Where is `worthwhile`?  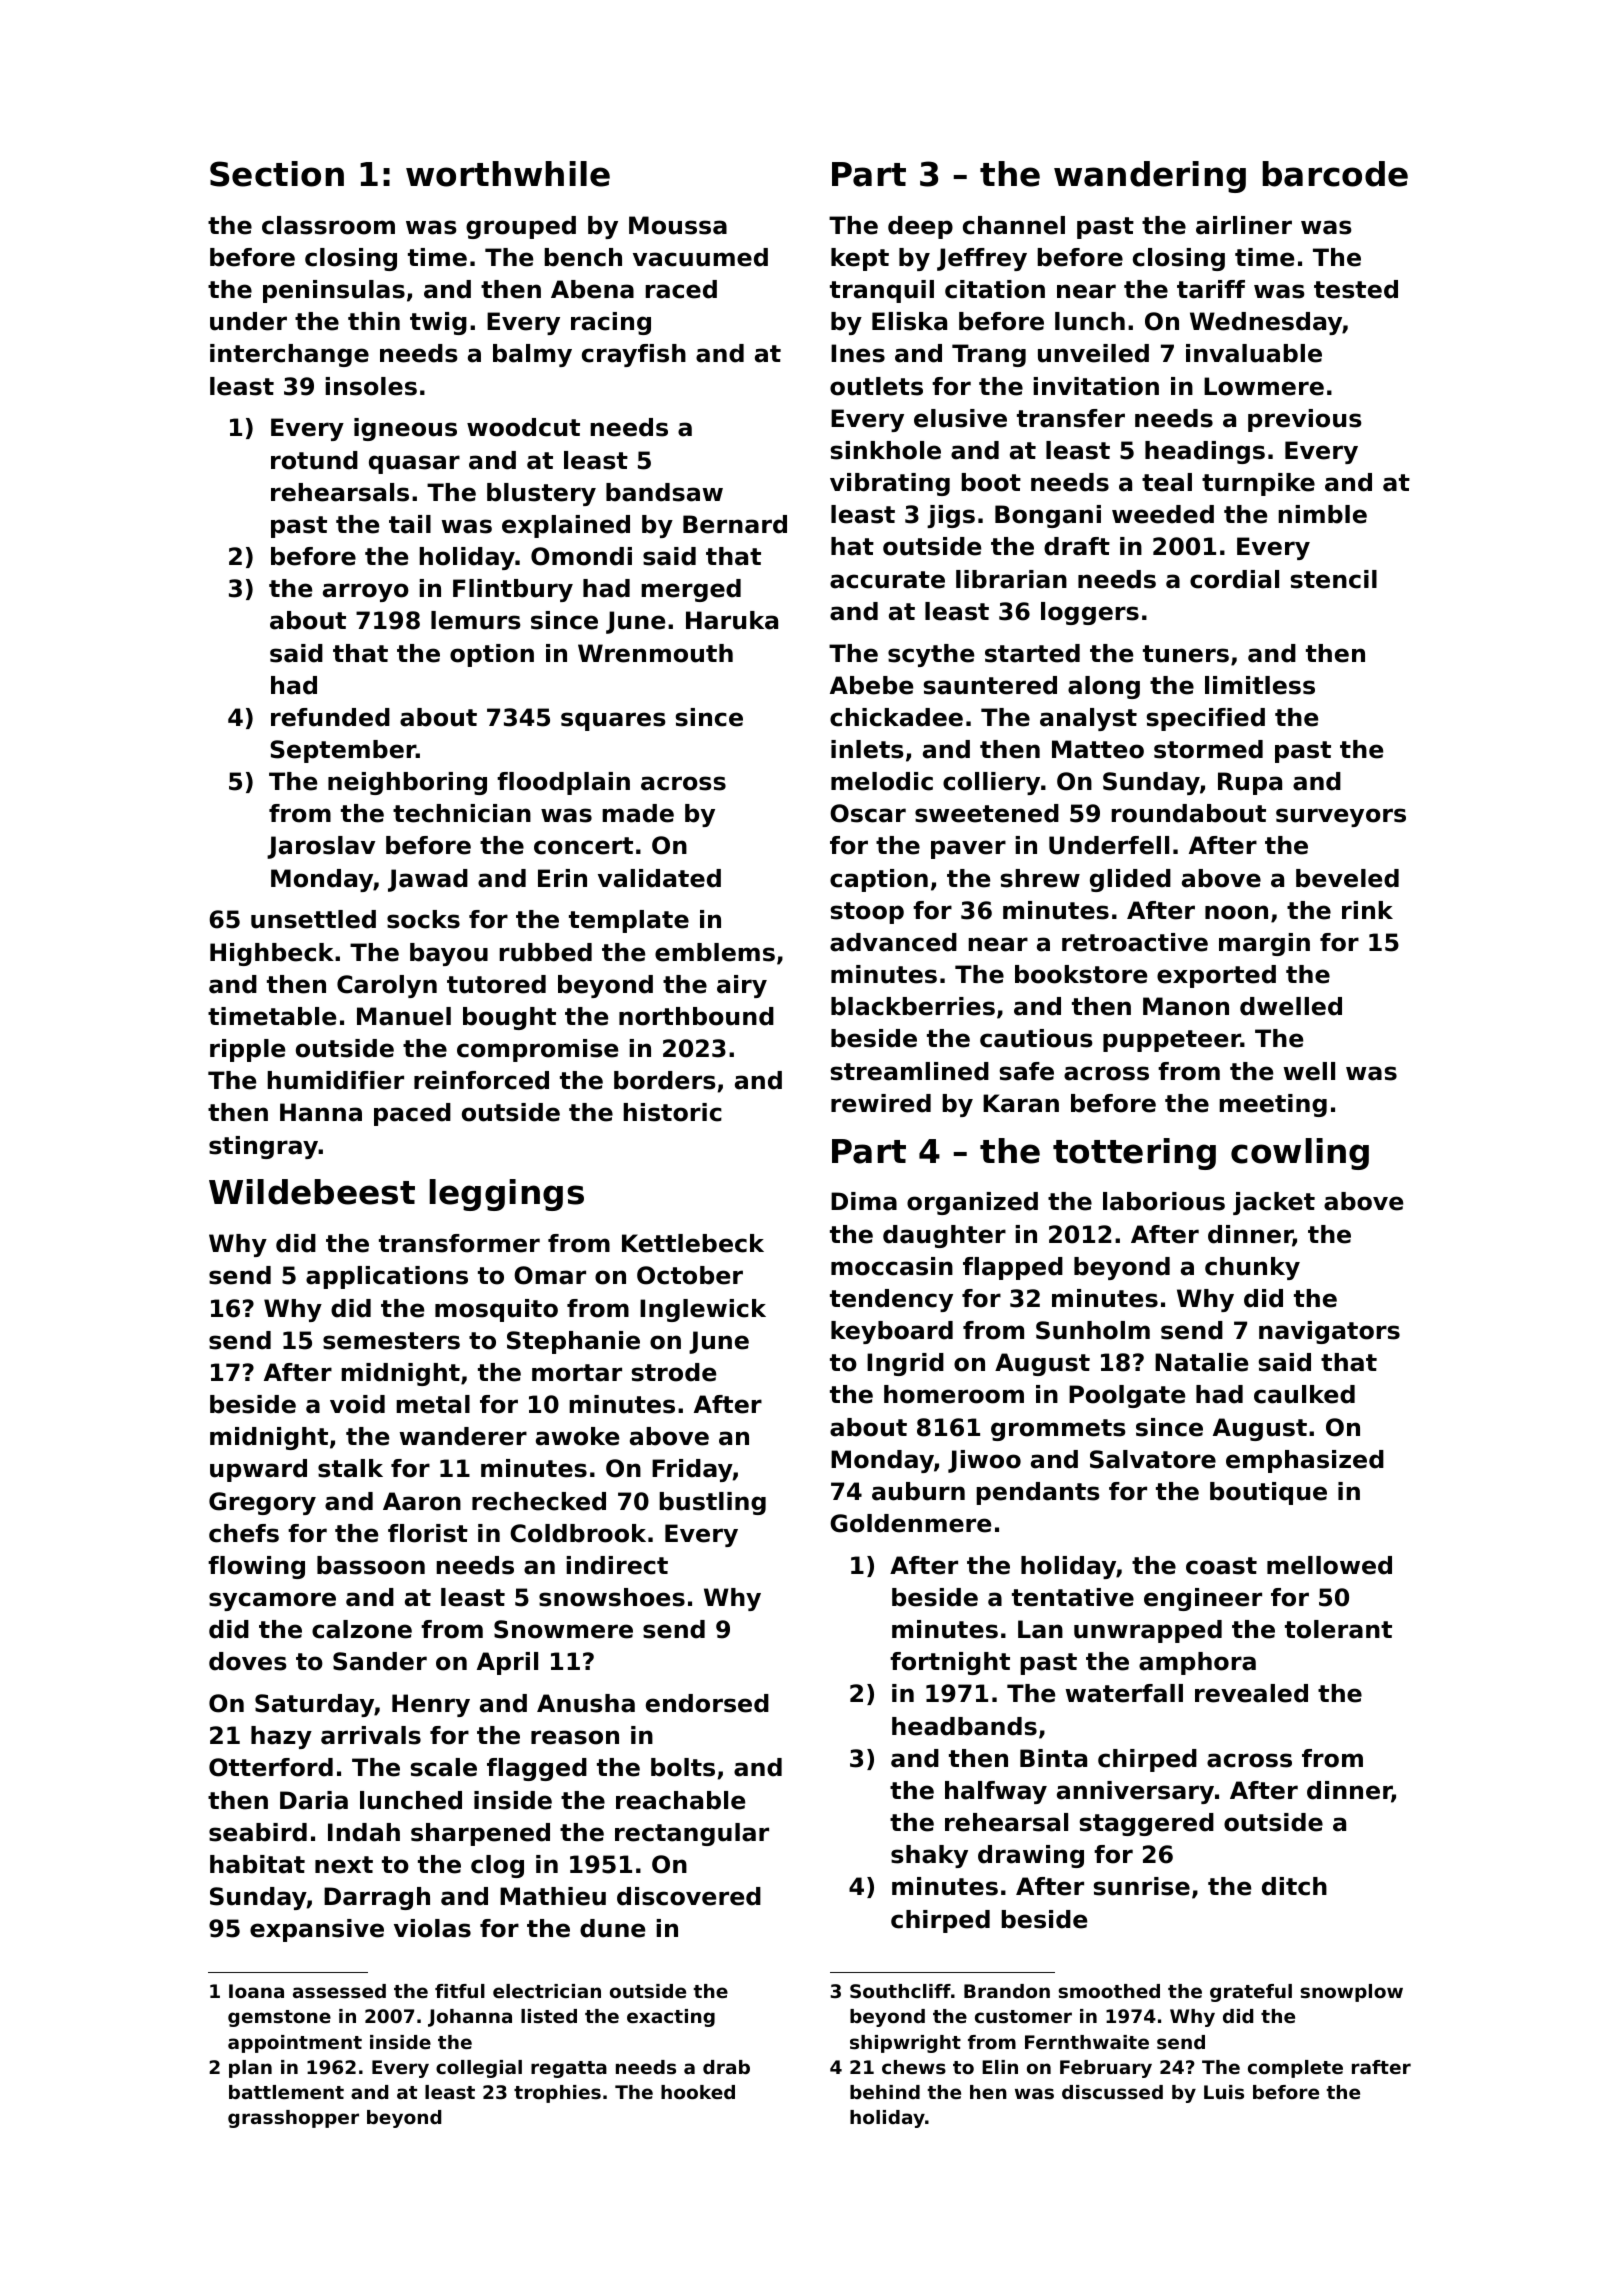 worthwhile is located at coordinates (508, 174).
